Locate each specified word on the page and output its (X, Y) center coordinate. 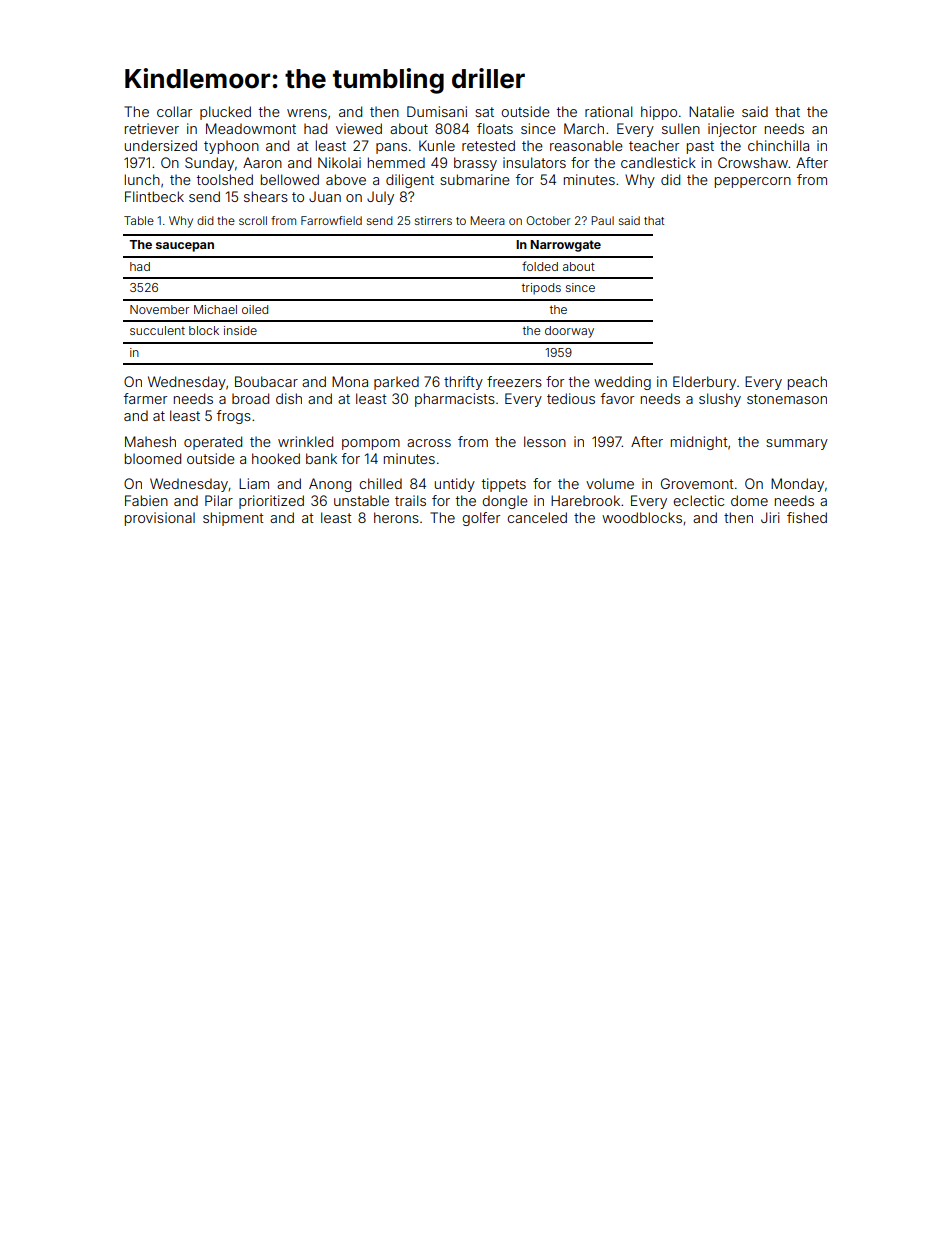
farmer (145, 398)
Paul (602, 220)
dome (749, 500)
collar (174, 111)
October (548, 220)
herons (396, 517)
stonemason (787, 399)
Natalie (711, 111)
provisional (160, 519)
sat (484, 112)
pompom (371, 444)
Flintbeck (154, 196)
